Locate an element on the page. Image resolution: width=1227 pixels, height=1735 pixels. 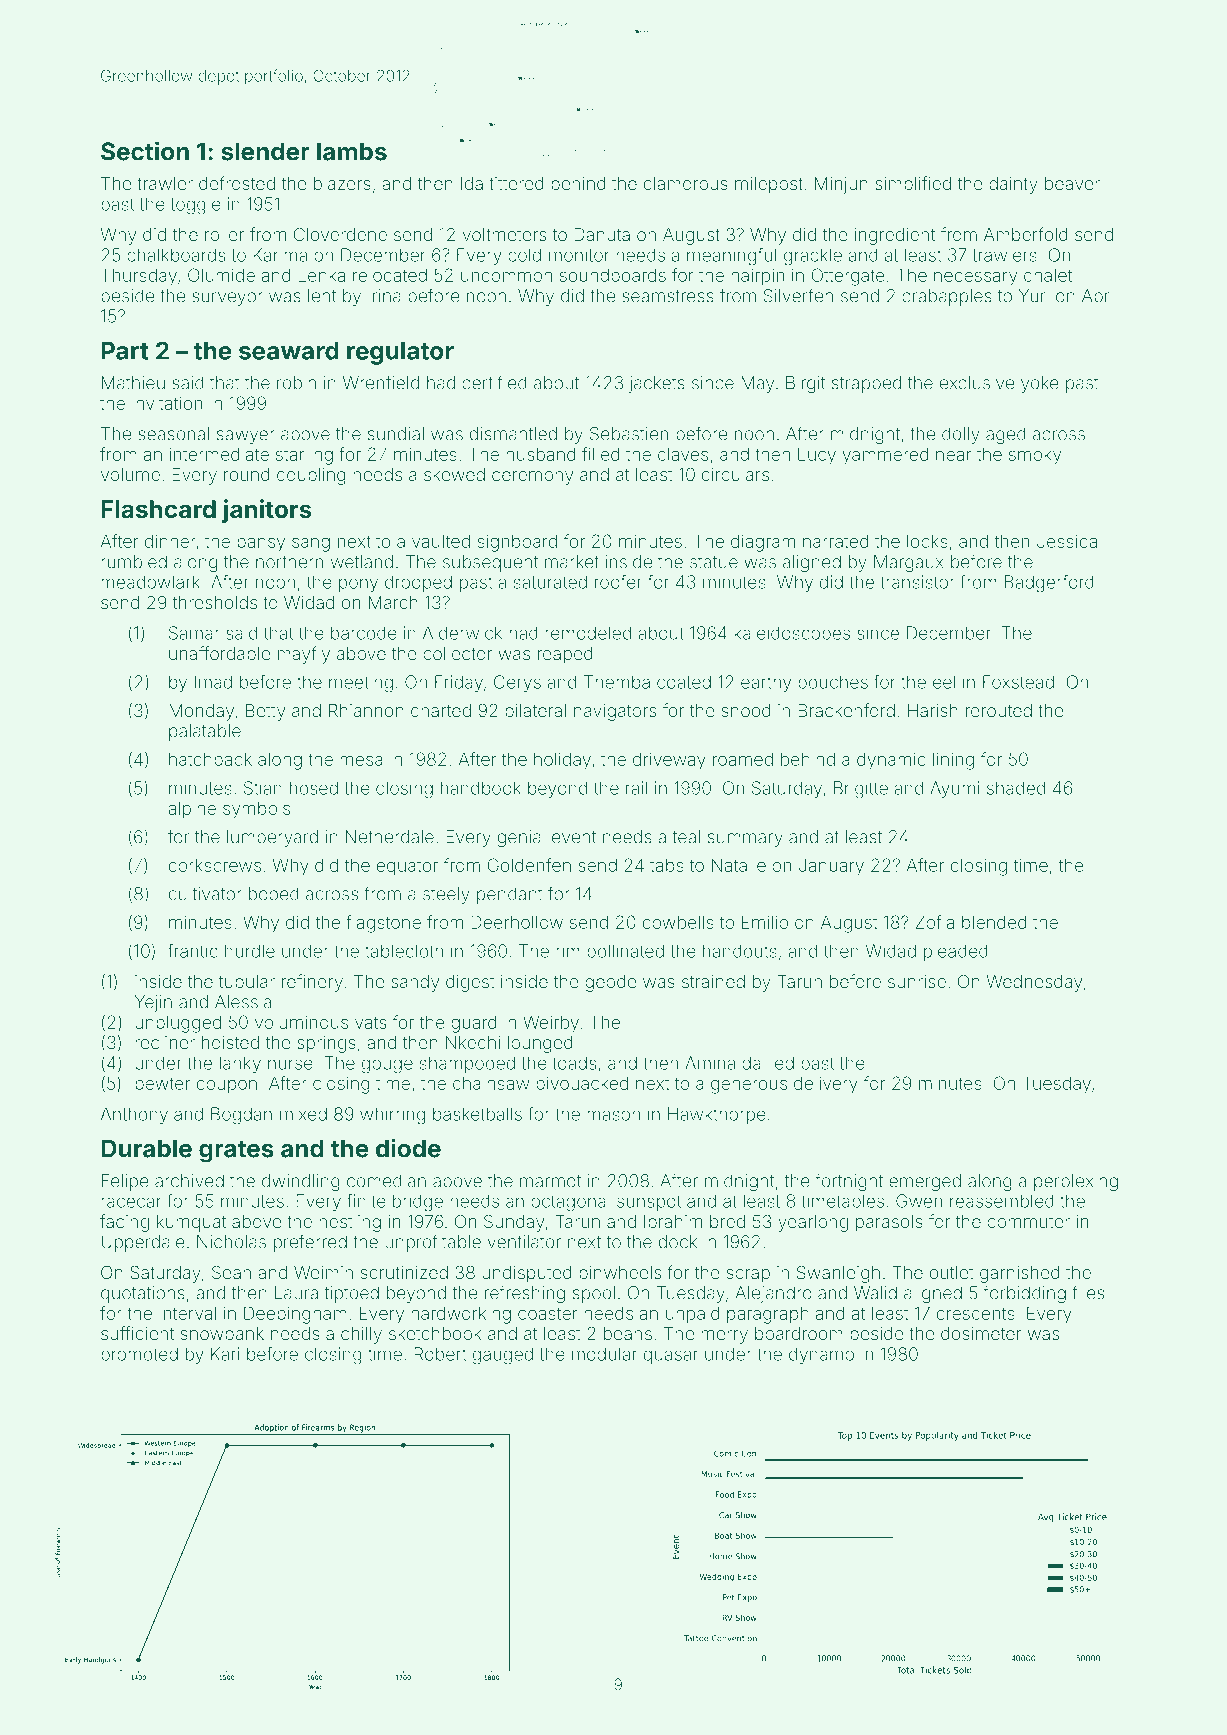
Section is located at coordinates (145, 151).
